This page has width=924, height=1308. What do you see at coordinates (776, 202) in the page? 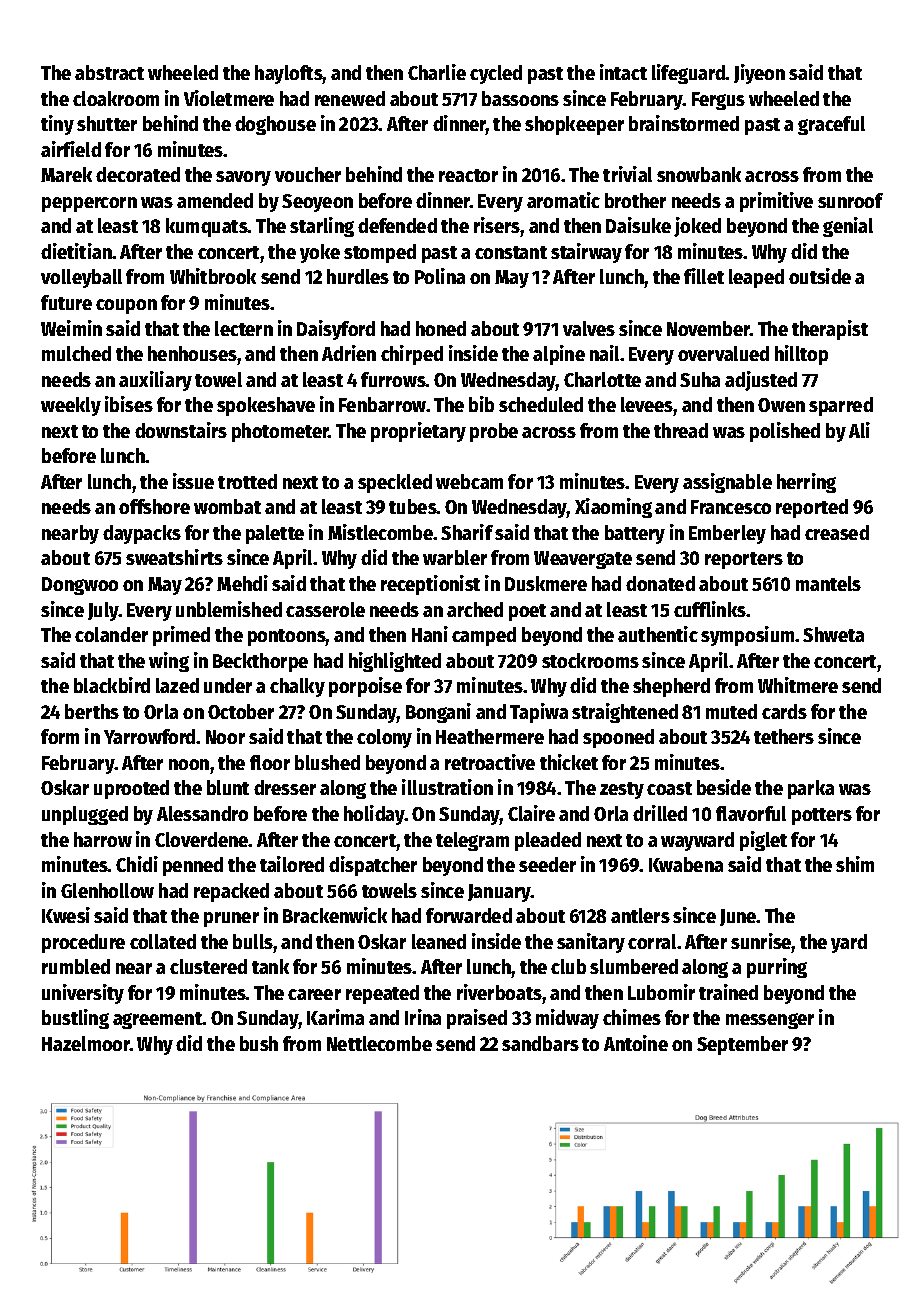
I see `primitive` at bounding box center [776, 202].
